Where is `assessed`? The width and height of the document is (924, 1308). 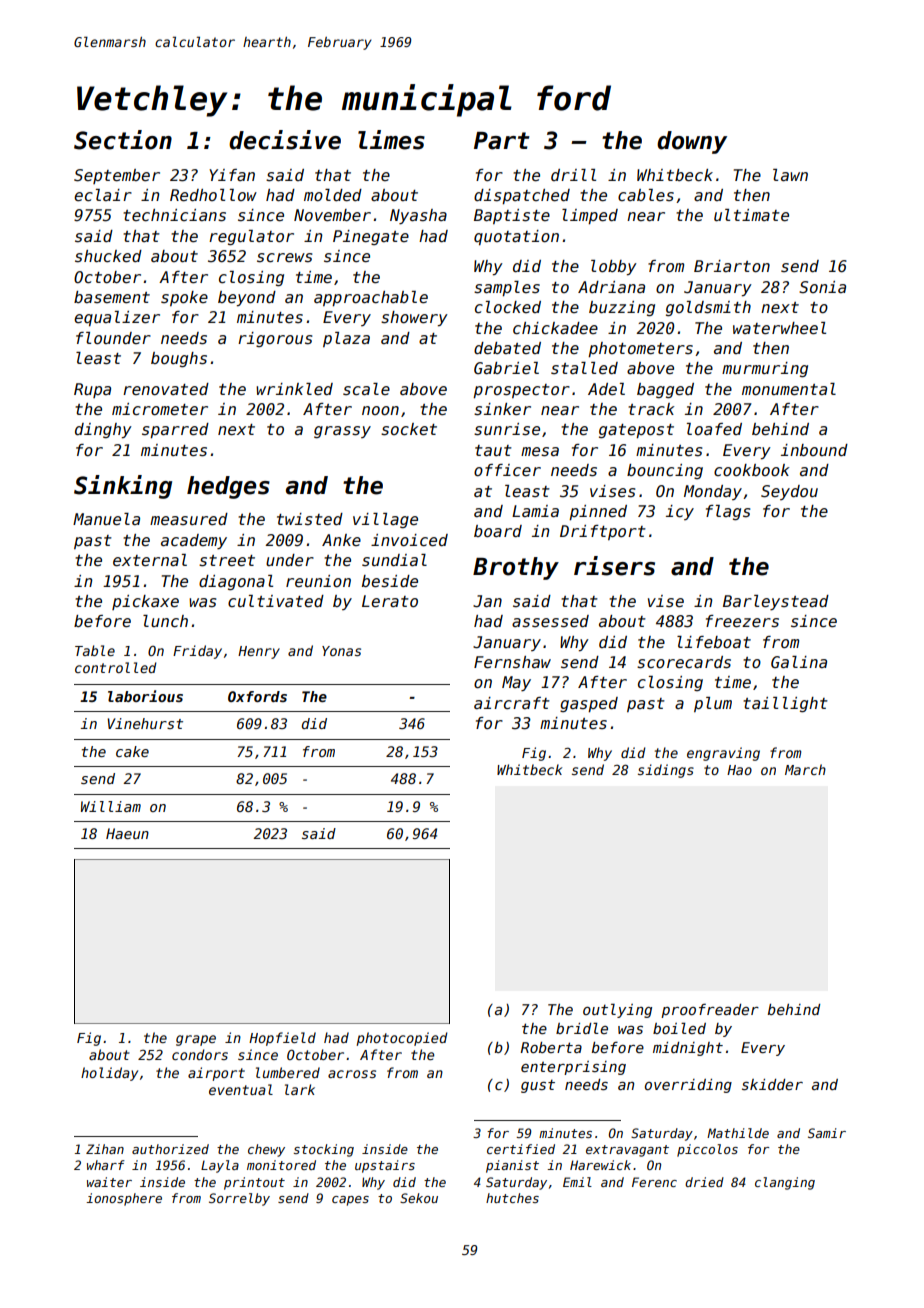
assessed is located at coordinates (550, 621).
